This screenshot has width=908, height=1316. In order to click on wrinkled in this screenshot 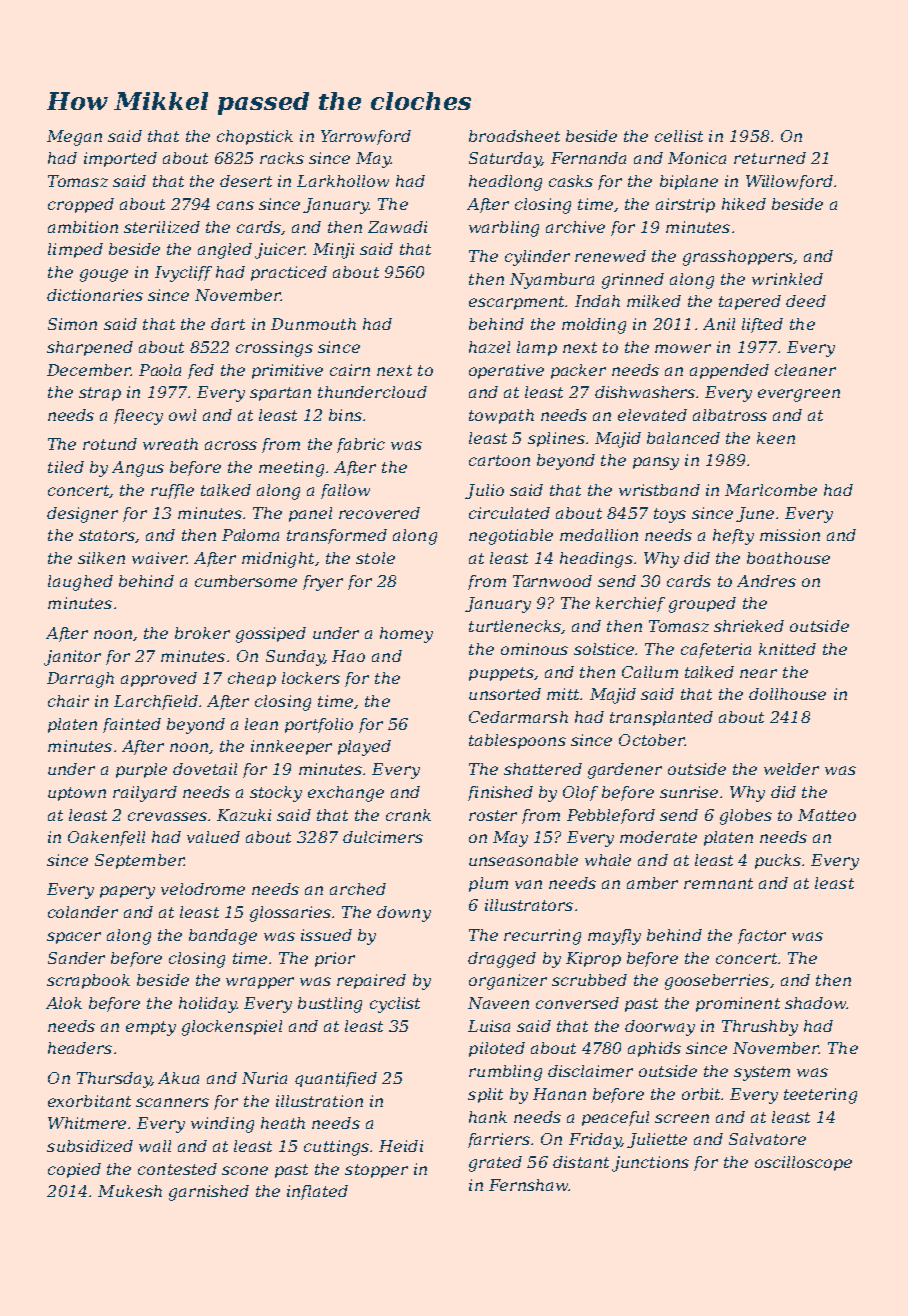, I will do `click(787, 279)`.
